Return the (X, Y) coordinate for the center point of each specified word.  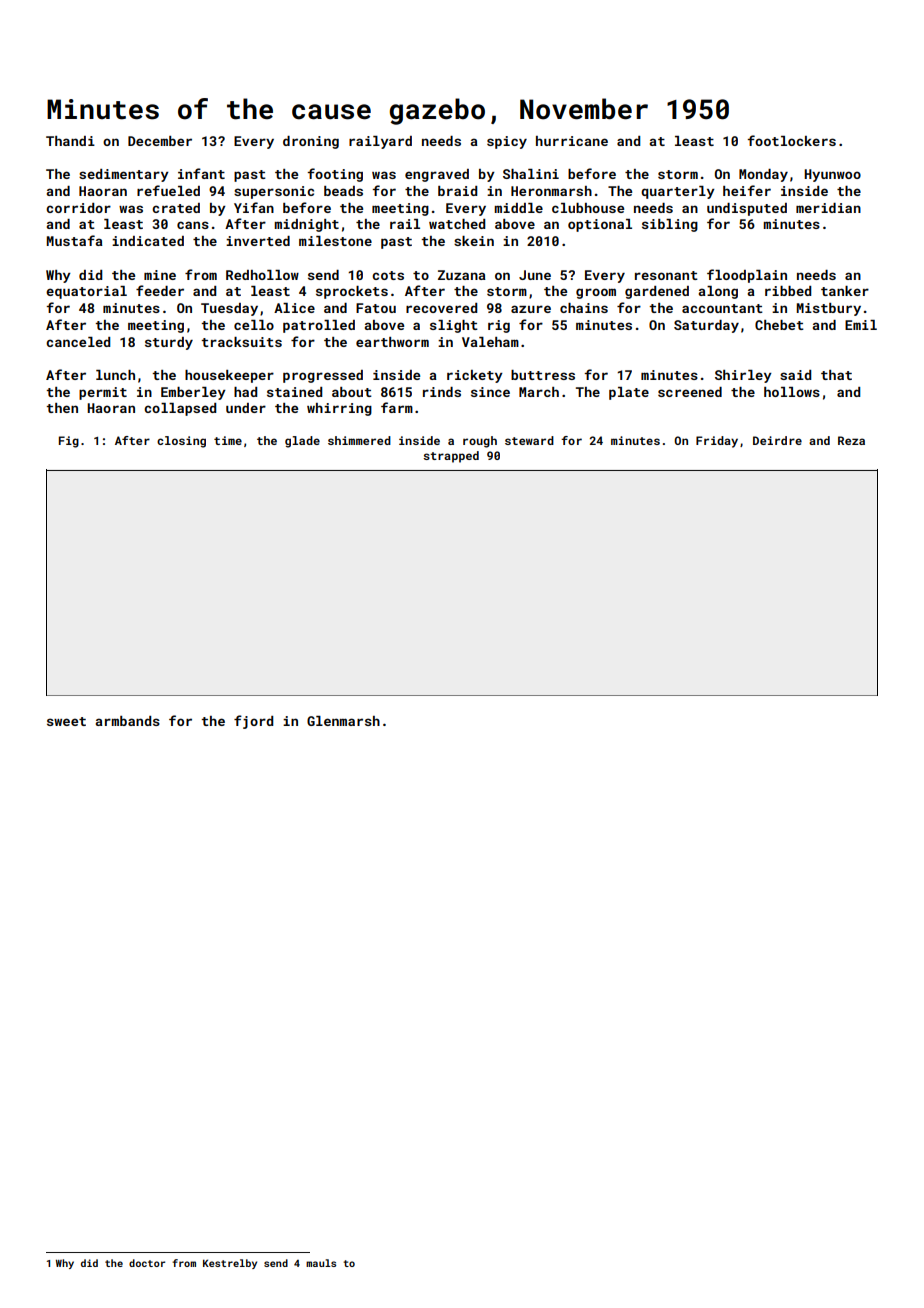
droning (311, 142)
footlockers (791, 140)
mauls (321, 1263)
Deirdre (777, 440)
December (160, 141)
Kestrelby (230, 1264)
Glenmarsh (343, 721)
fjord (253, 722)
